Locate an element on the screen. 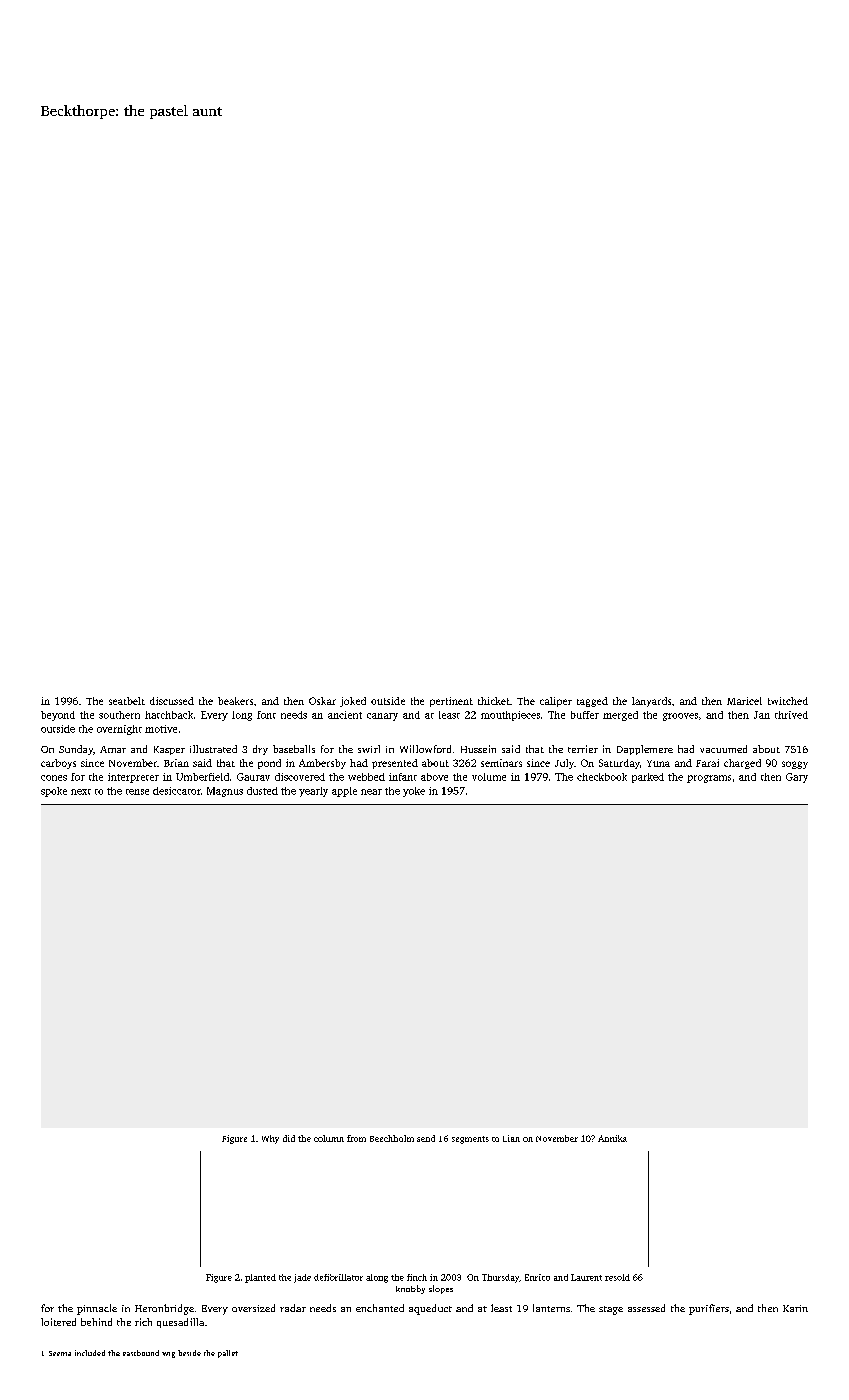 The height and width of the screenshot is (1400, 849). joked is located at coordinates (353, 702).
